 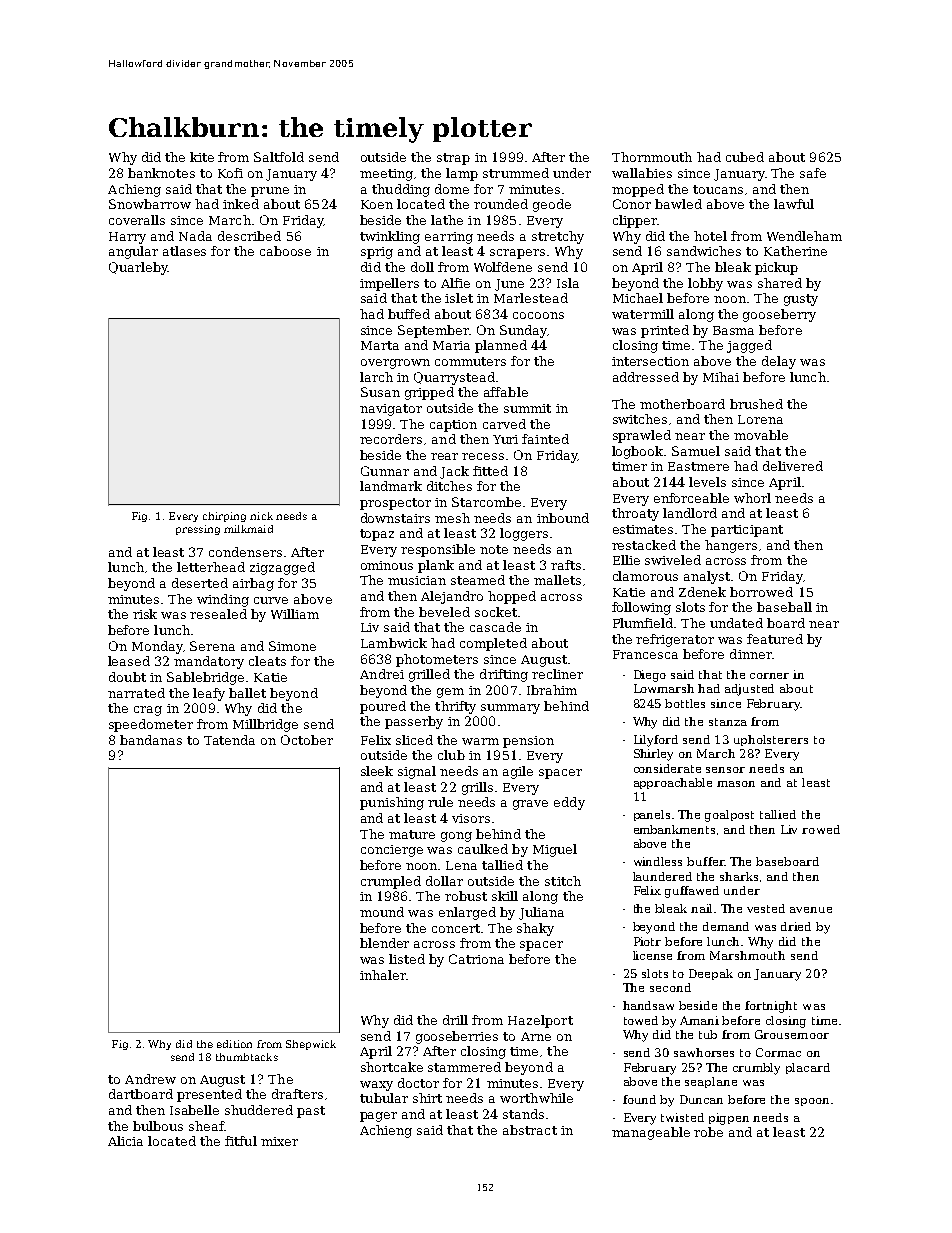 What do you see at coordinates (811, 910) in the page?
I see `avenue` at bounding box center [811, 910].
